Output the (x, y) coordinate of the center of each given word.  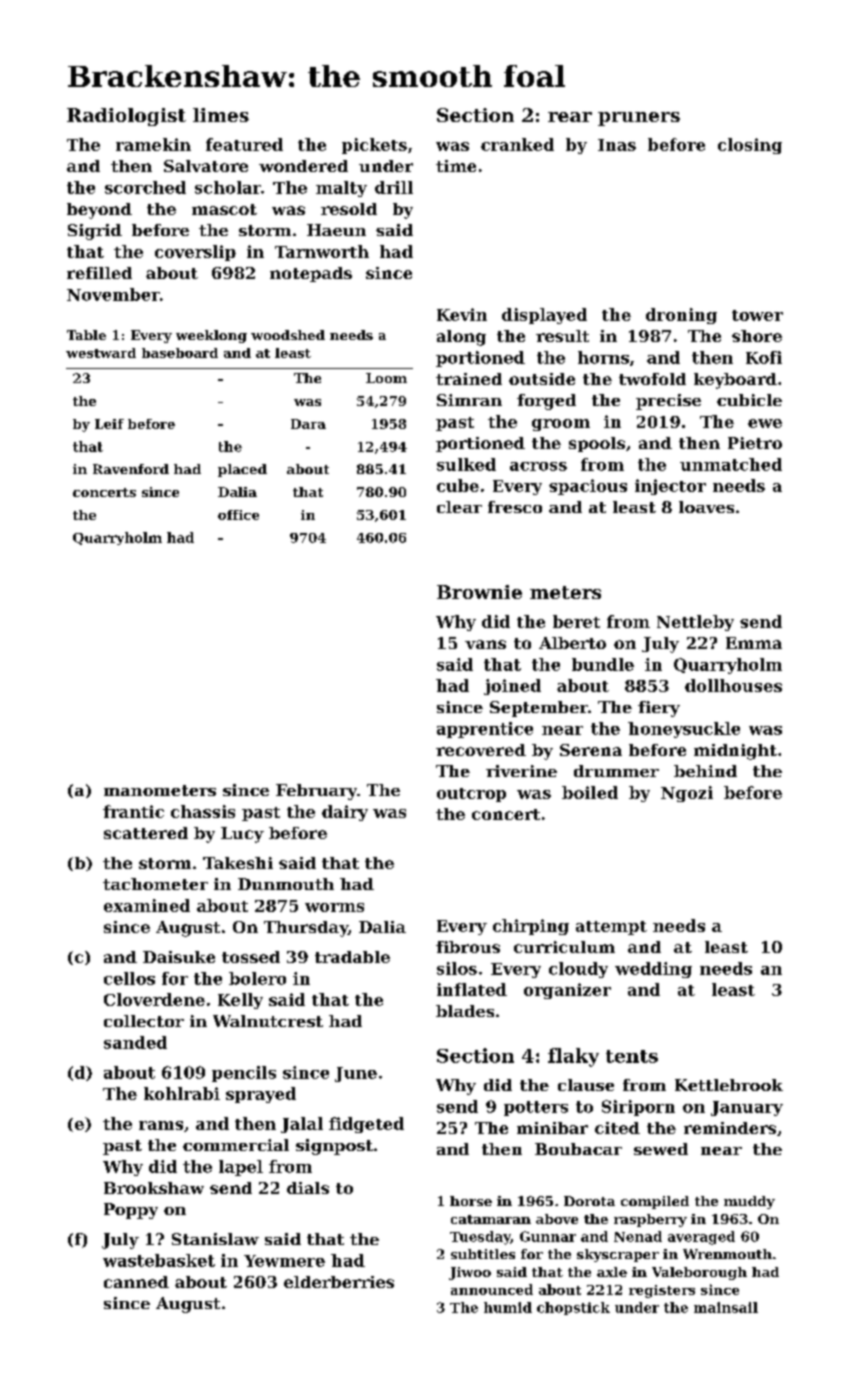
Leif (109, 424)
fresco (515, 507)
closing (750, 146)
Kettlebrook (729, 1085)
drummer (616, 771)
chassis (203, 811)
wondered (303, 166)
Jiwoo (470, 1273)
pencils (244, 1074)
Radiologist (126, 117)
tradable (352, 957)
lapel (241, 1168)
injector (670, 487)
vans (485, 644)
